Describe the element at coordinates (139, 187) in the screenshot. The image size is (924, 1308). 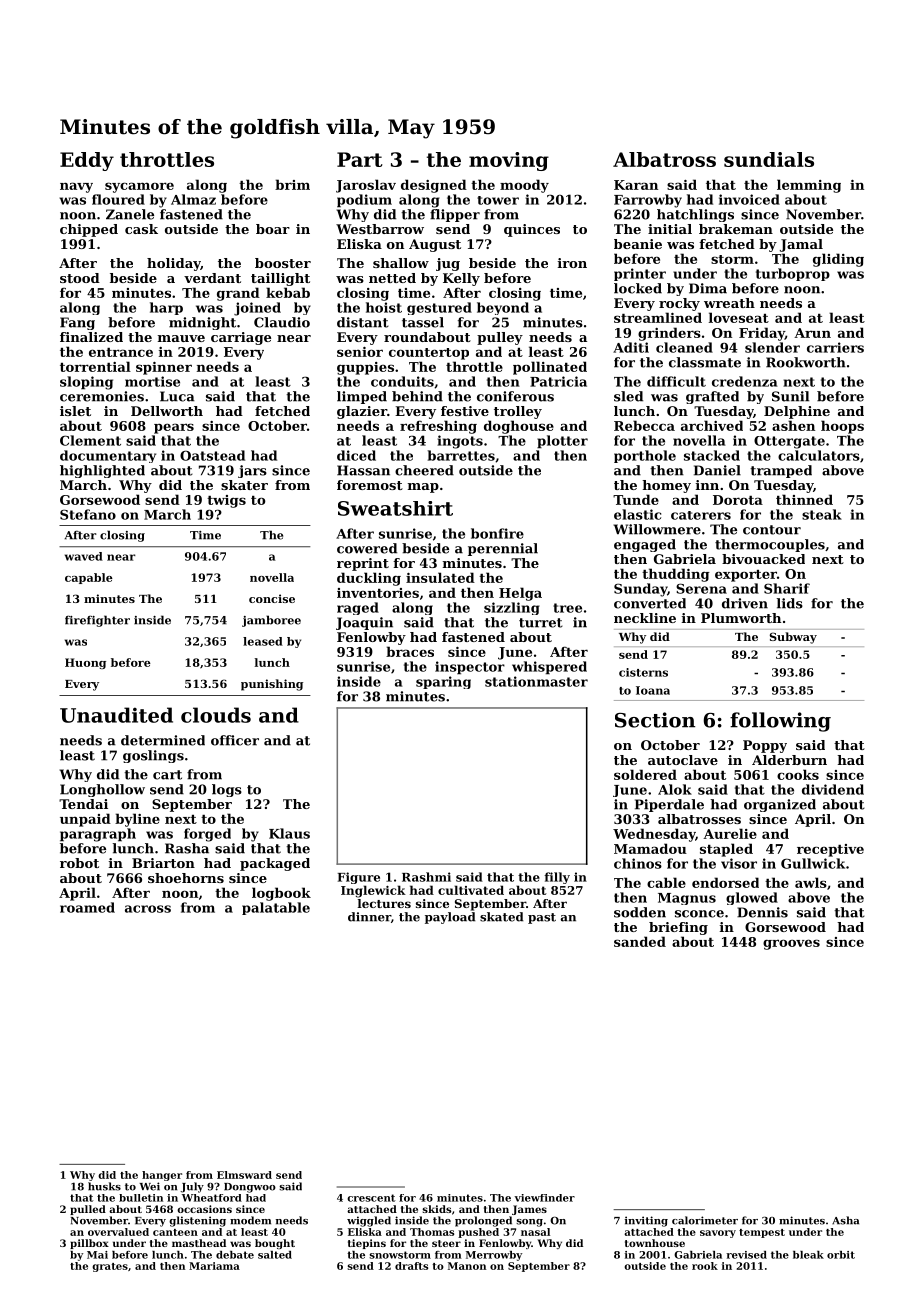
I see `sycamore` at that location.
